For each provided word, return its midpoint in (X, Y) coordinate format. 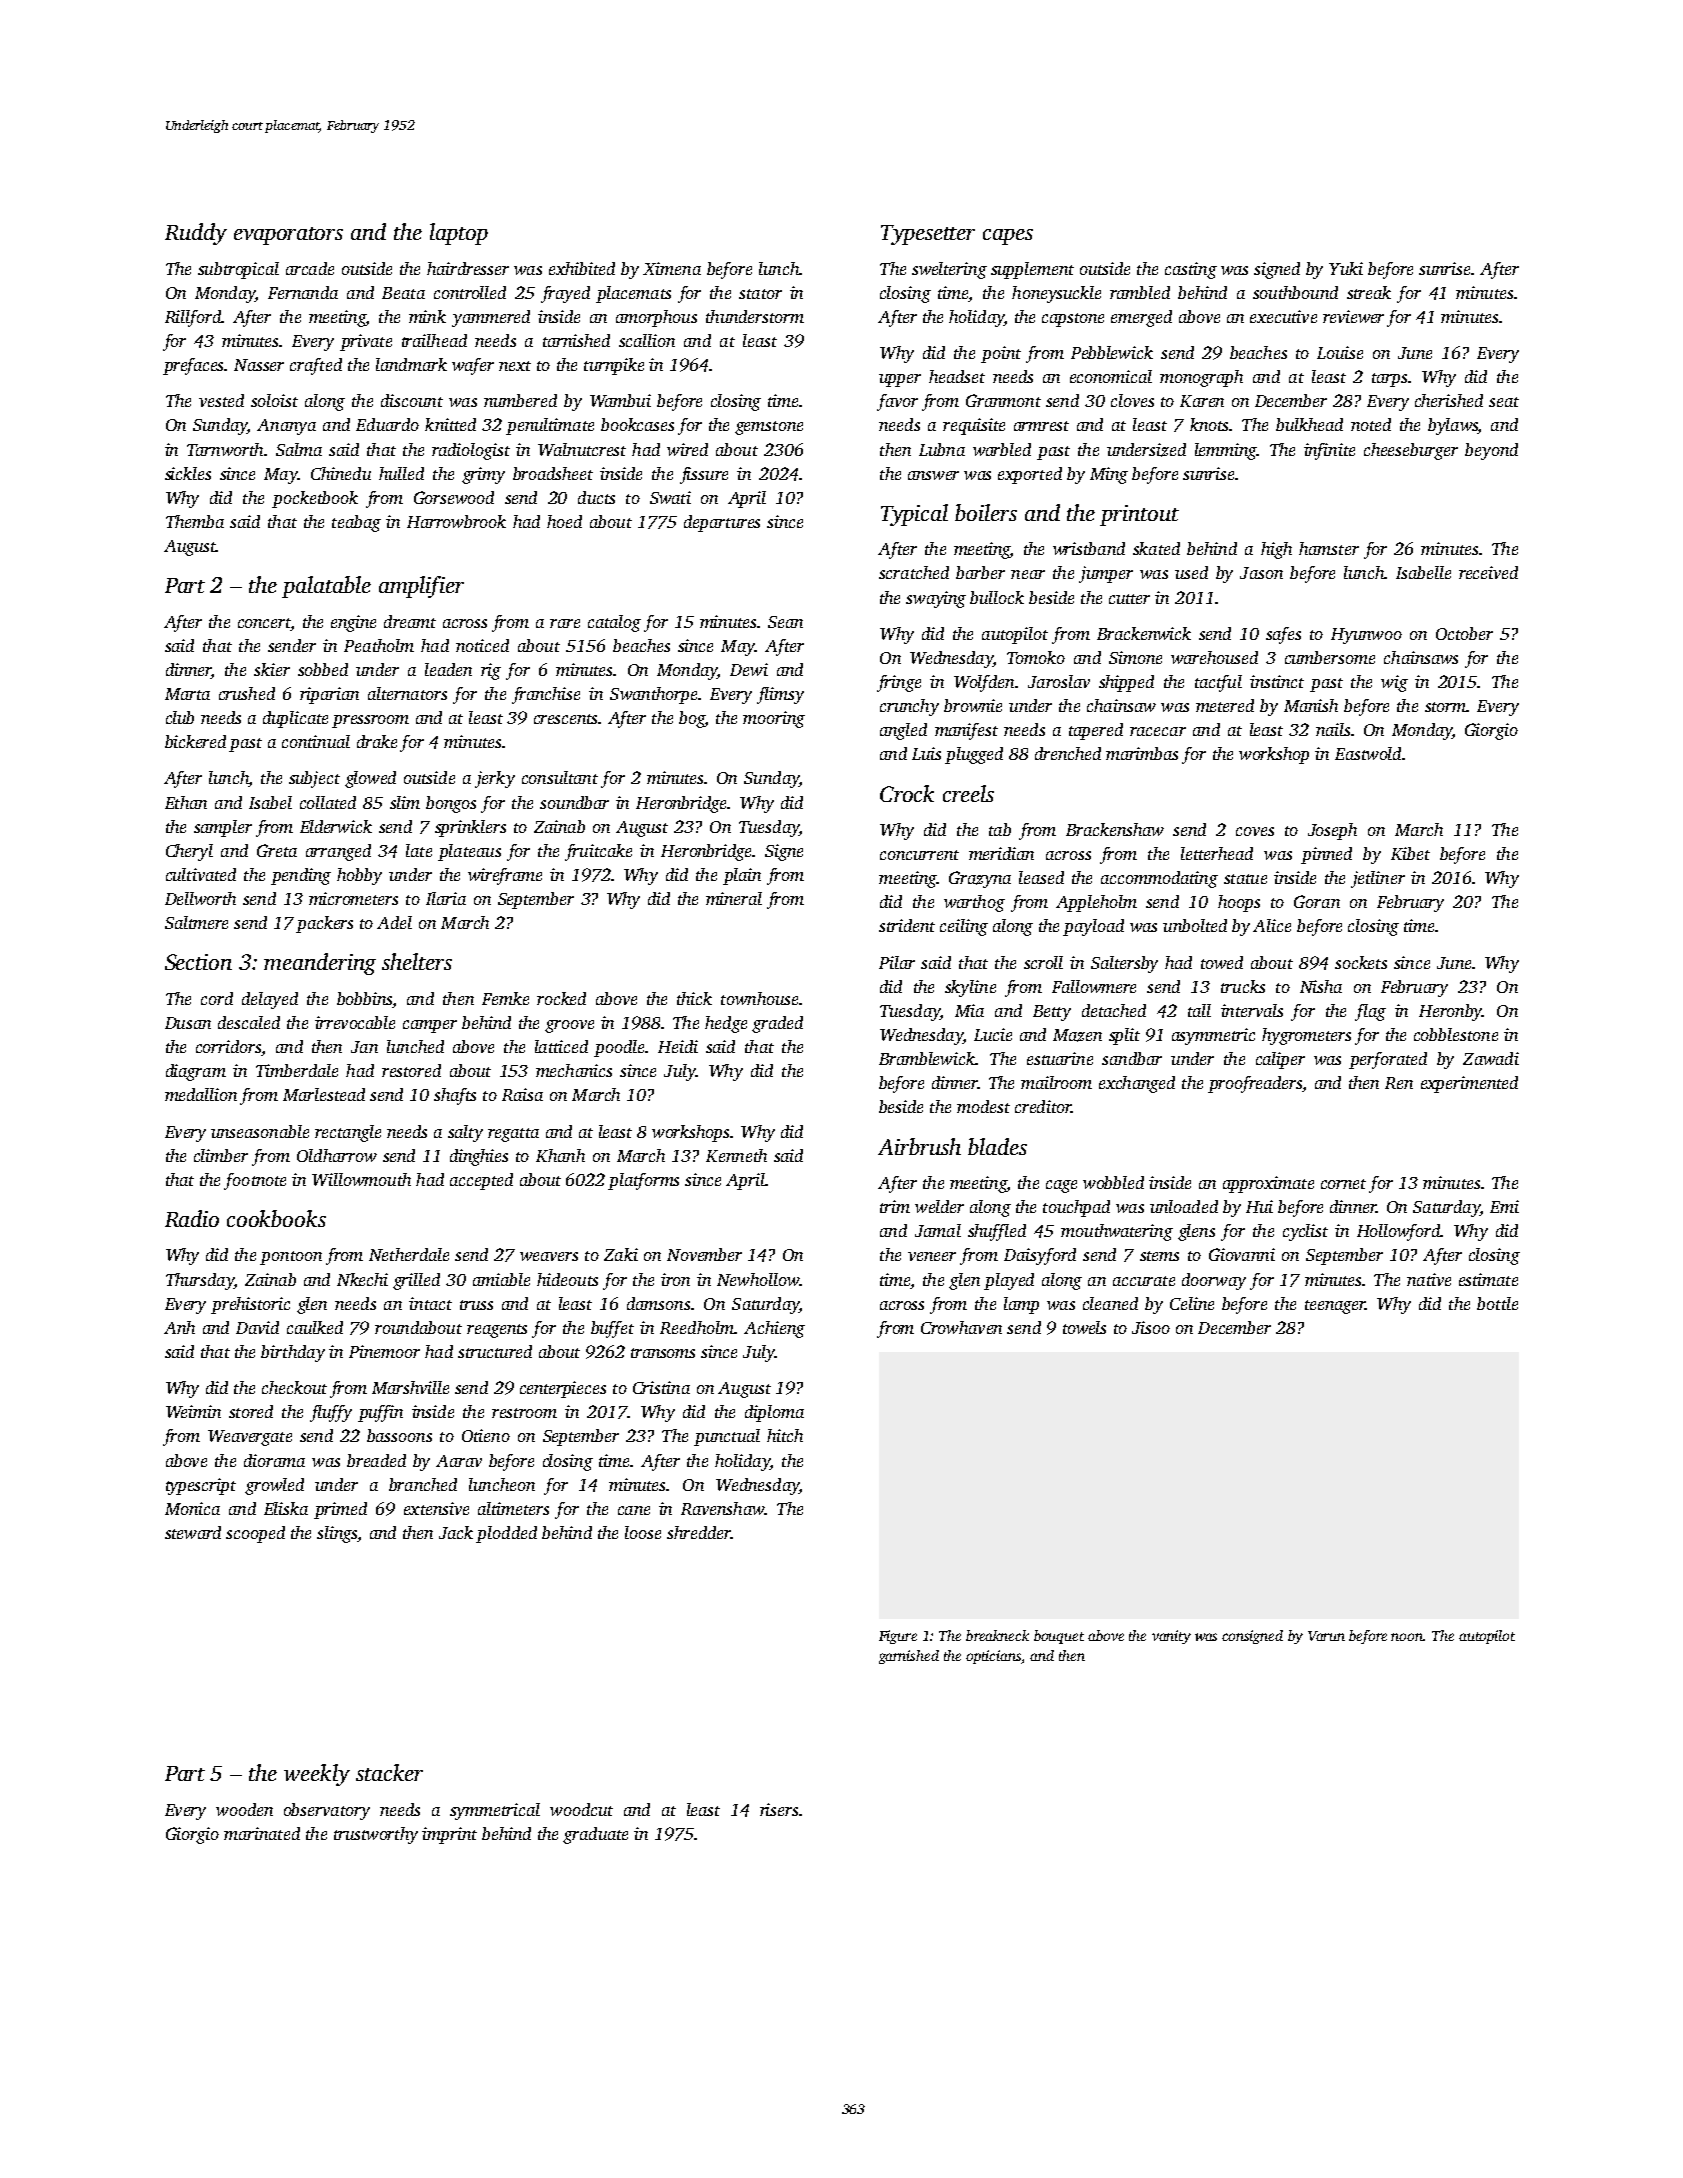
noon (1407, 1637)
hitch (785, 1435)
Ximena (672, 268)
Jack (456, 1532)
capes (1008, 237)
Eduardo (387, 424)
